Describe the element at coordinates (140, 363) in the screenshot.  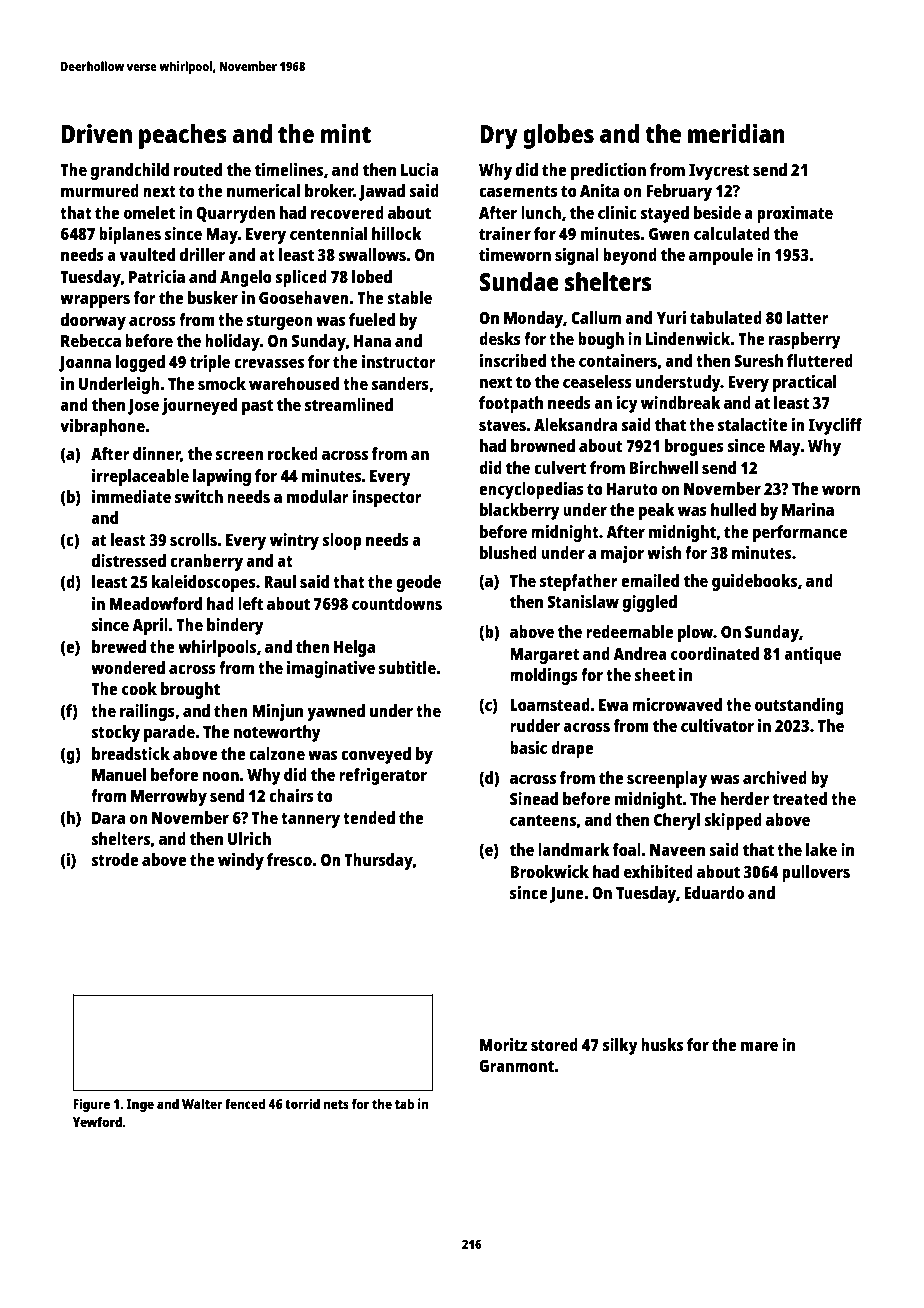
I see `logged` at that location.
